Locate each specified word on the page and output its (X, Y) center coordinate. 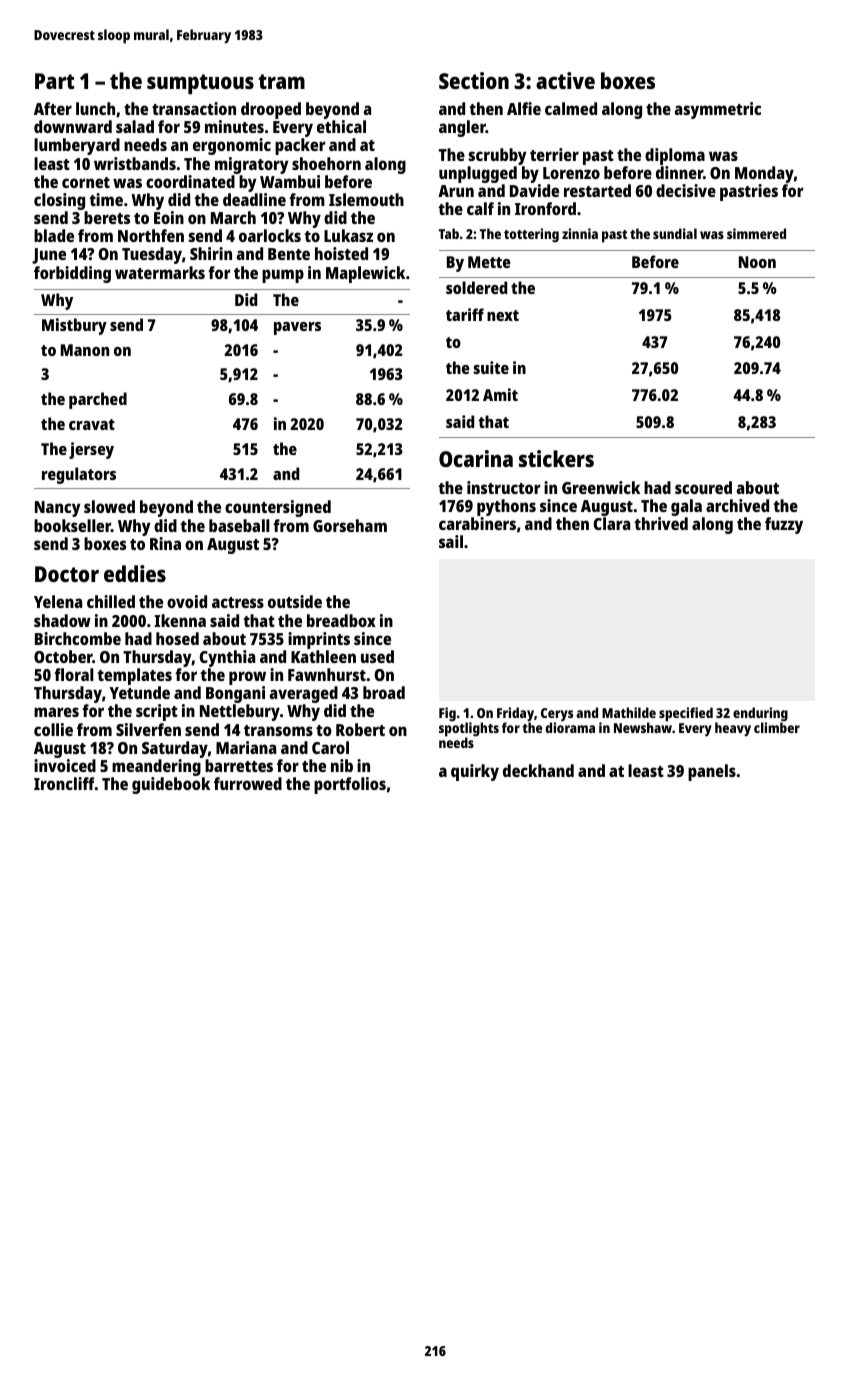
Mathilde (629, 712)
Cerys (557, 715)
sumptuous (200, 84)
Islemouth (366, 199)
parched (98, 400)
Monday (764, 174)
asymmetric (717, 110)
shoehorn (326, 163)
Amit (500, 394)
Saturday (175, 749)
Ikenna (180, 620)
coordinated (190, 181)
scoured (703, 487)
